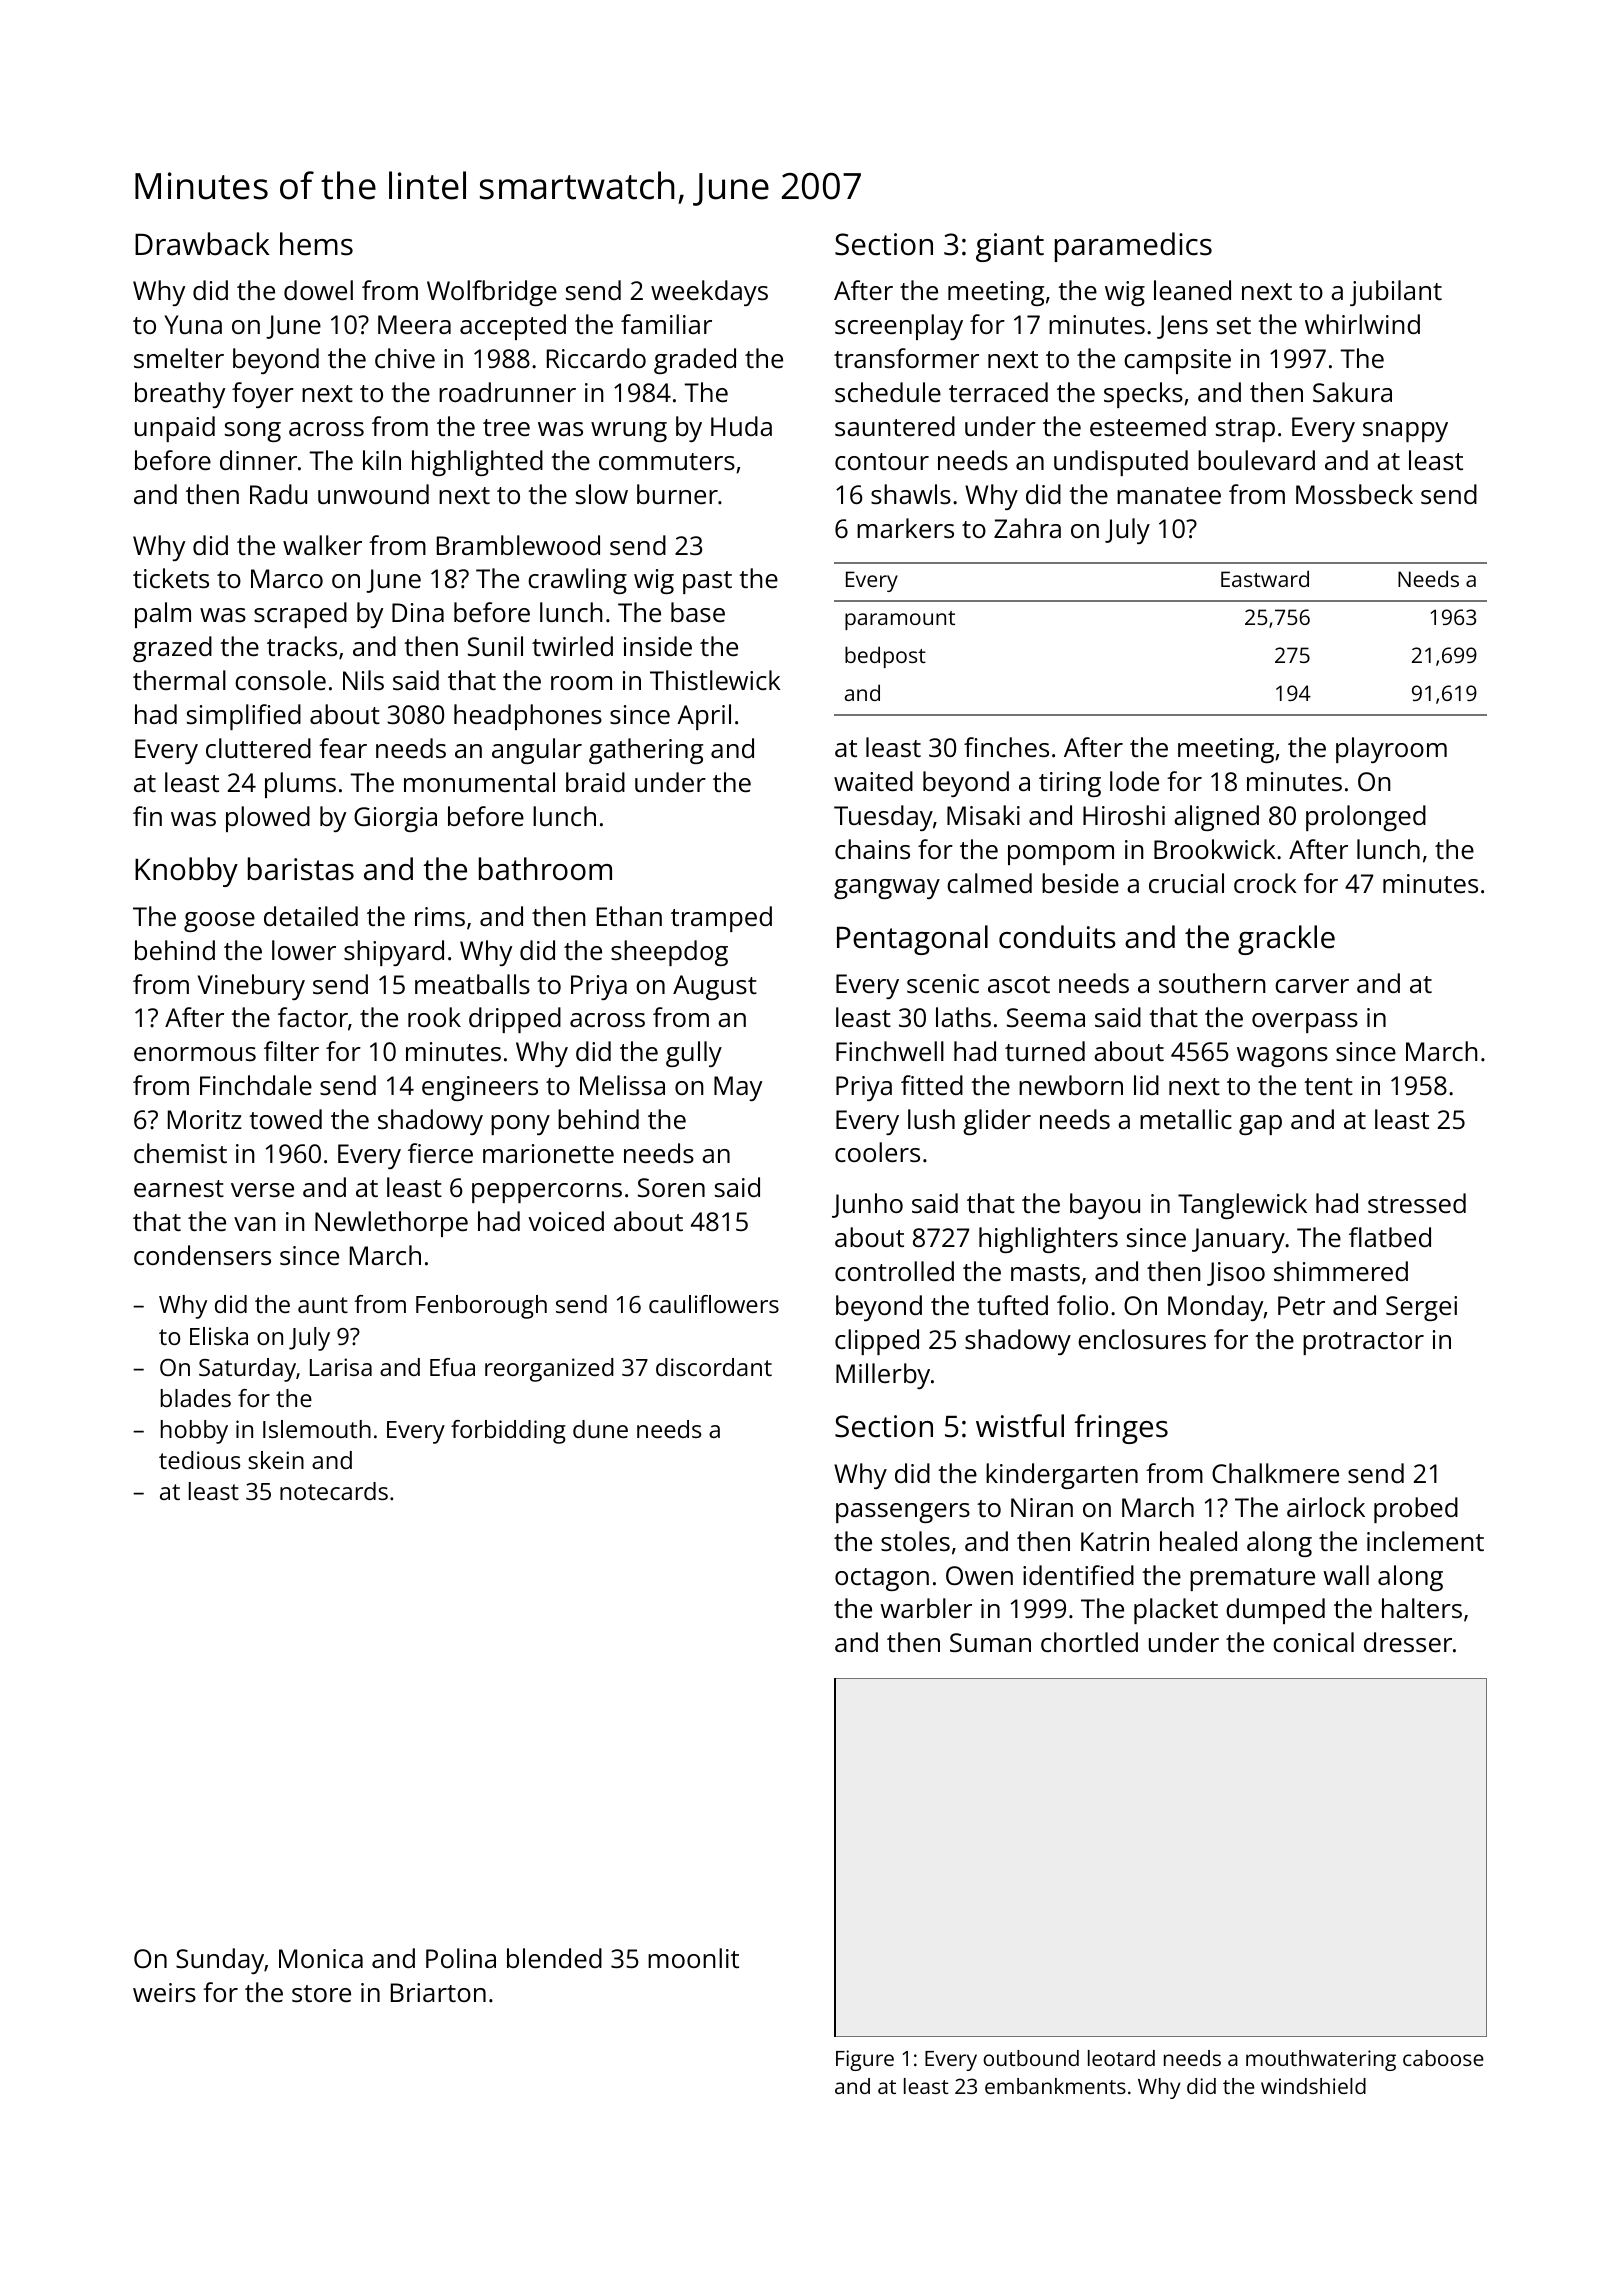  Describe the element at coordinates (932, 1085) in the image. I see `fitted` at that location.
